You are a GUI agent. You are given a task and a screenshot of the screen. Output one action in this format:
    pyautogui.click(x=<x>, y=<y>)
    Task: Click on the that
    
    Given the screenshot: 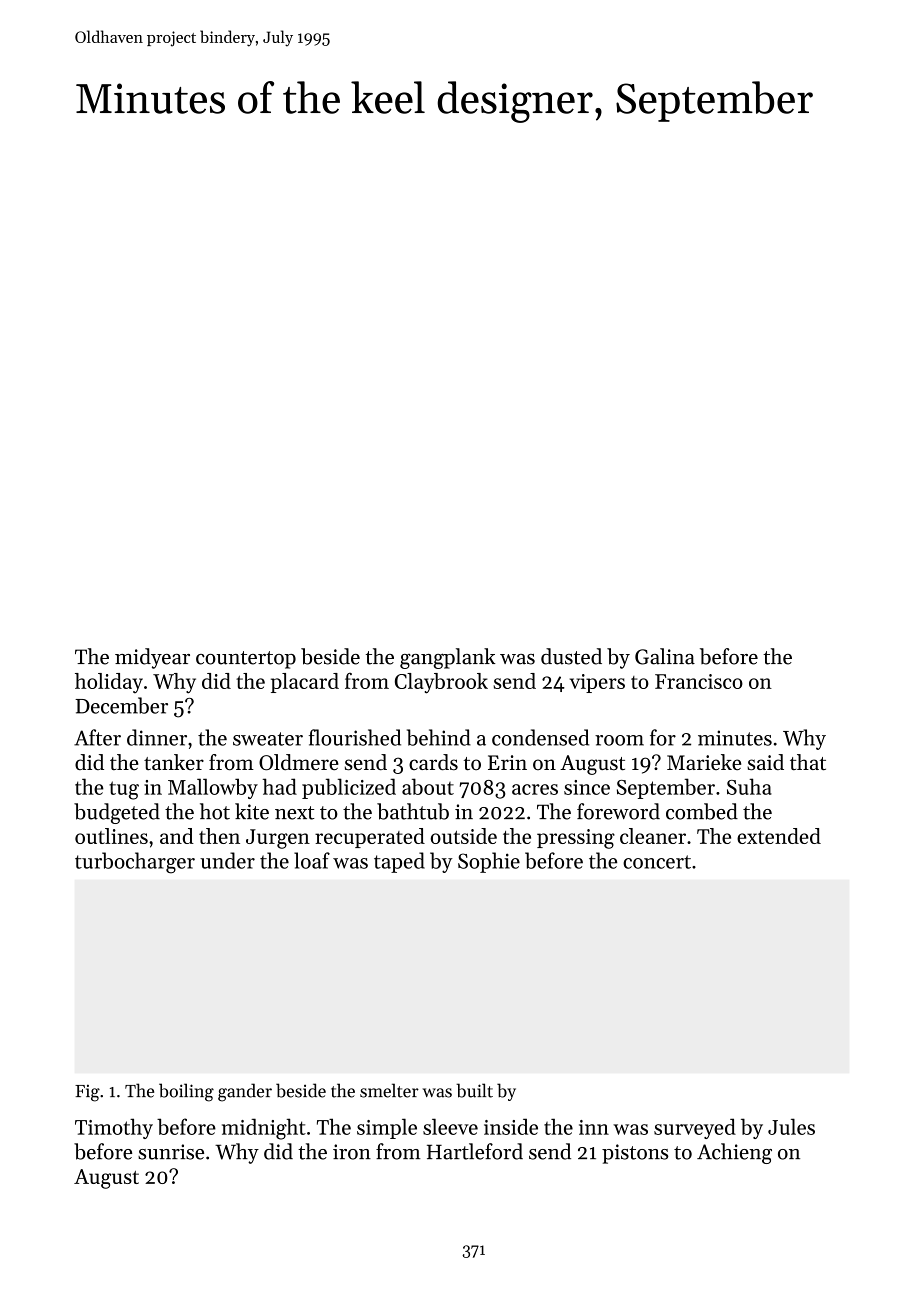 What is the action you would take?
    pyautogui.click(x=808, y=762)
